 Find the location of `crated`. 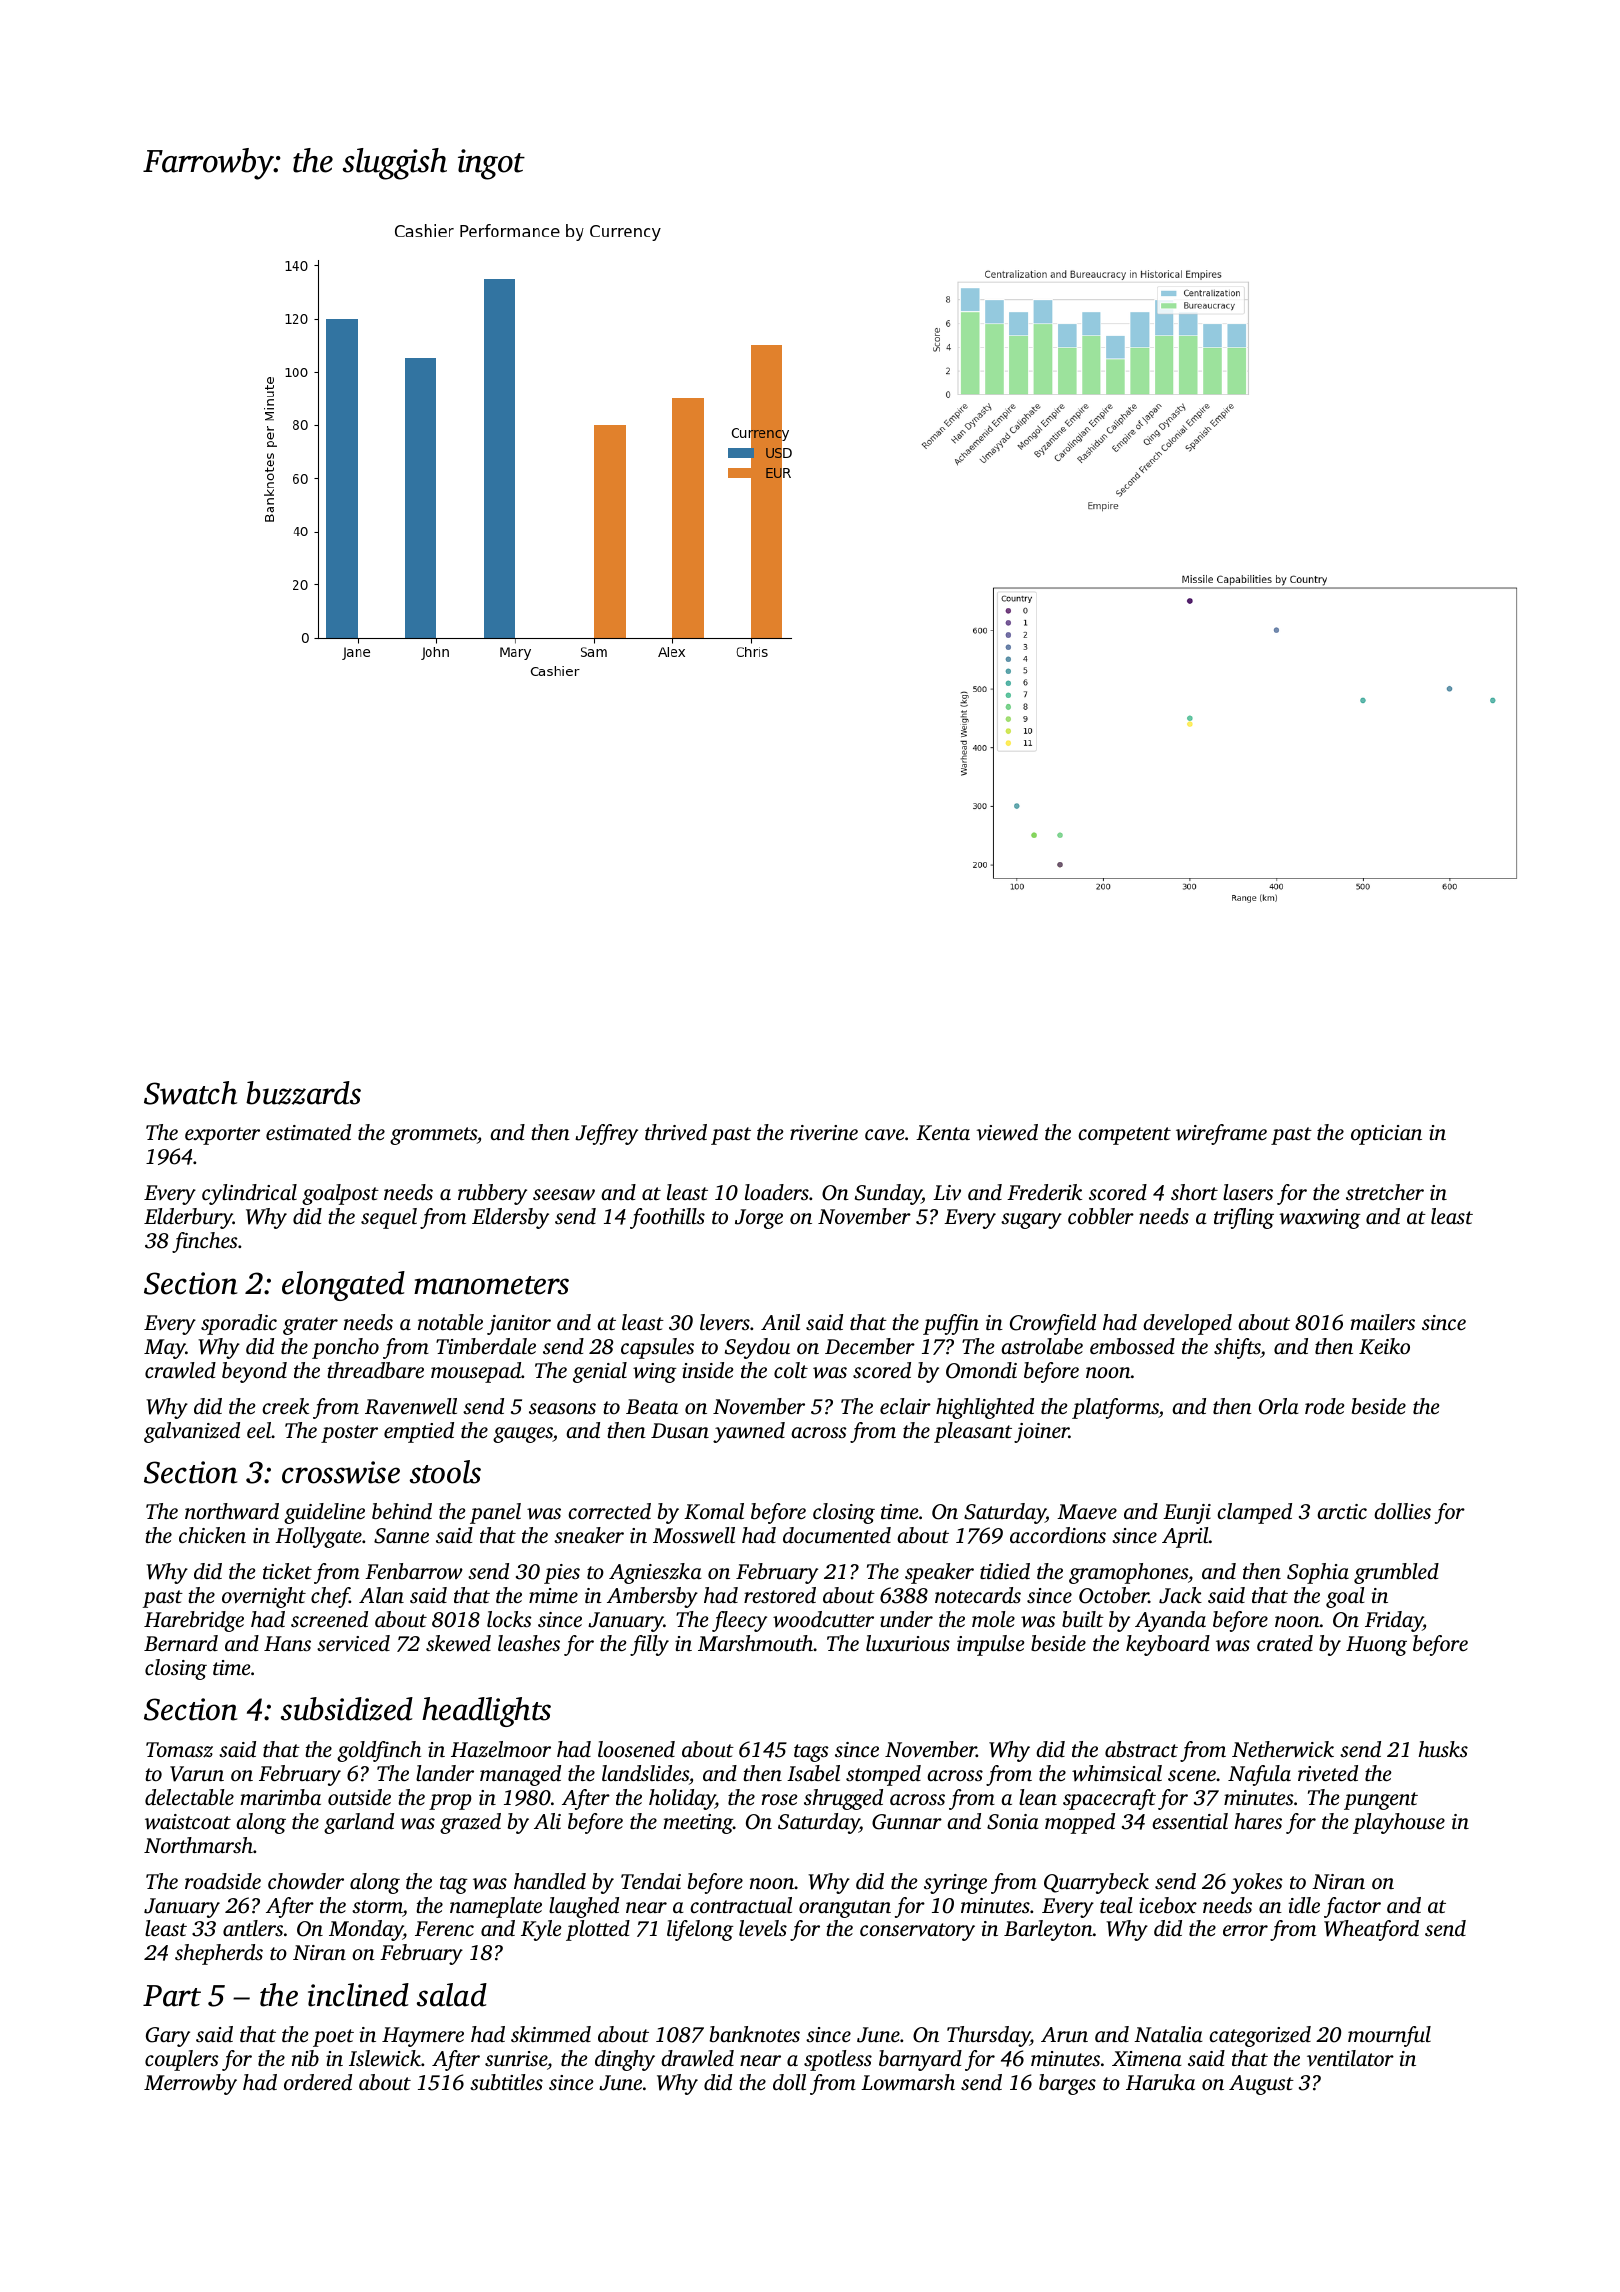

crated is located at coordinates (1285, 1643).
